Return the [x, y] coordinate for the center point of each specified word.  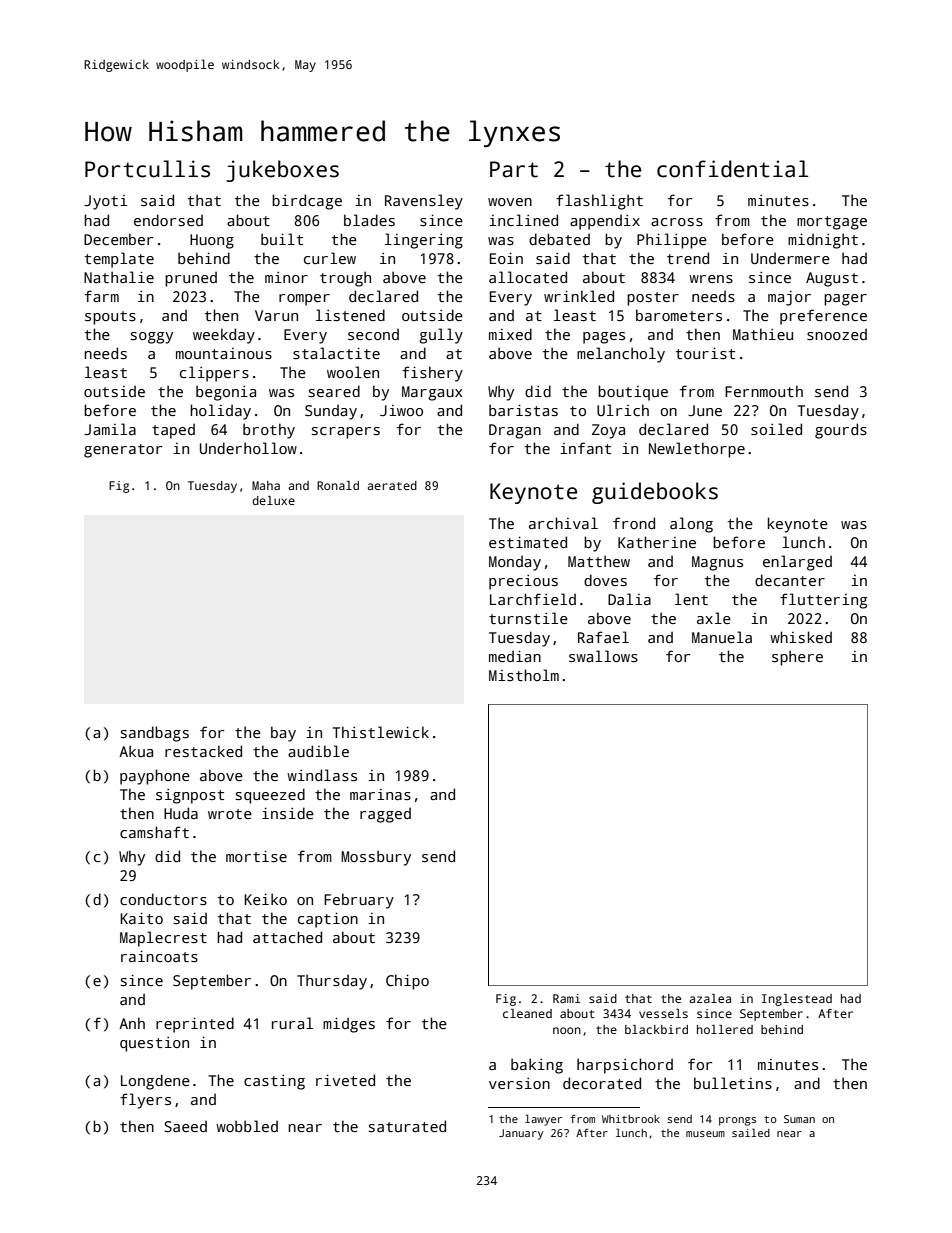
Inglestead [797, 1000]
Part [514, 169]
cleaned [527, 1013]
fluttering [823, 601]
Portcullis [147, 169]
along [691, 525]
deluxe [273, 500]
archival [563, 523]
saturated [407, 1126]
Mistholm [524, 675]
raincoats [159, 956]
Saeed [185, 1126]
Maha [266, 485]
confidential [733, 169]
